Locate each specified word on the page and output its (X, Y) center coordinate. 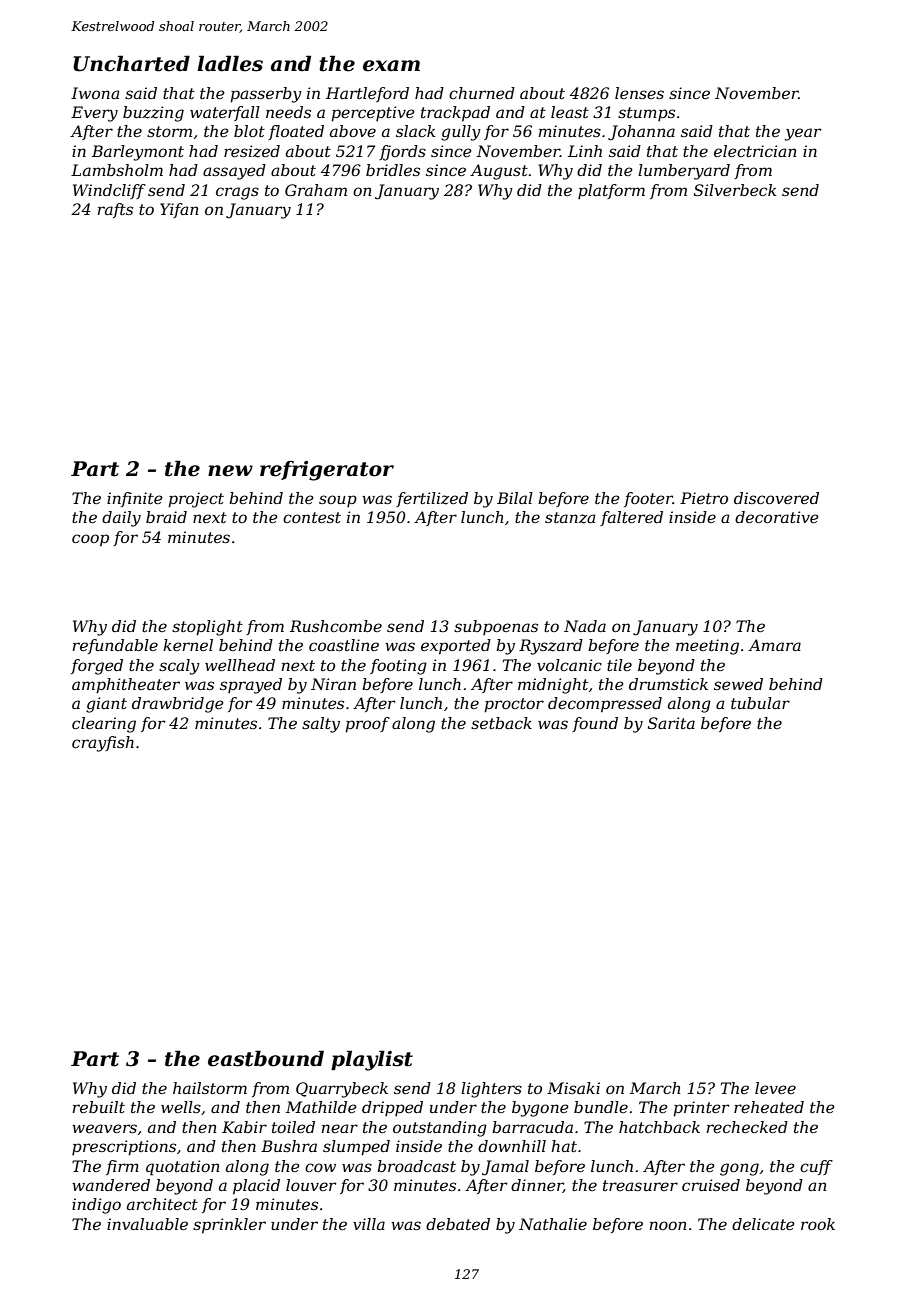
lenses (639, 93)
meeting (707, 647)
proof (367, 725)
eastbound (266, 1058)
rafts (115, 210)
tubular (760, 703)
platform (611, 191)
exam (391, 66)
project (196, 500)
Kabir (244, 1127)
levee (775, 1088)
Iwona (95, 93)
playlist (372, 1060)
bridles (393, 170)
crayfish (103, 744)
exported (456, 647)
